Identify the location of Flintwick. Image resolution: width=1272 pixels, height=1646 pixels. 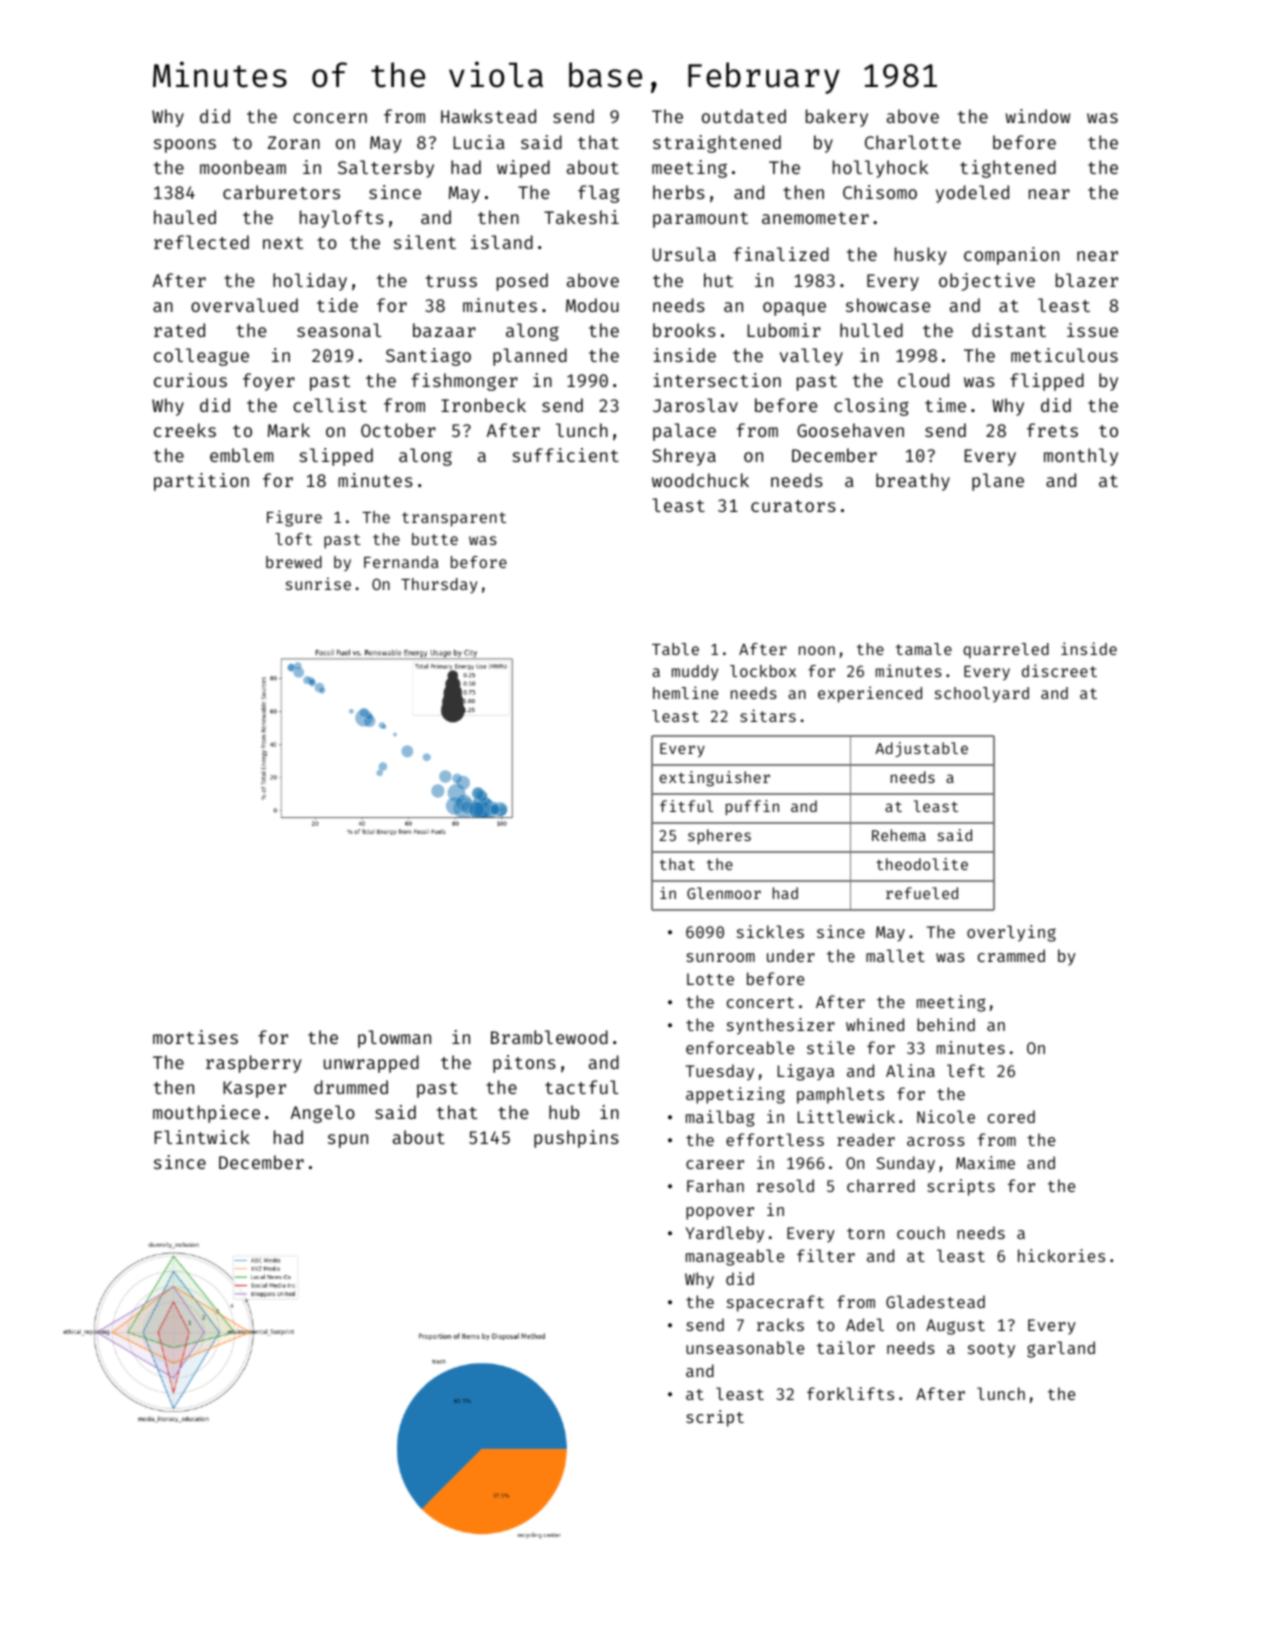
(202, 1137).
